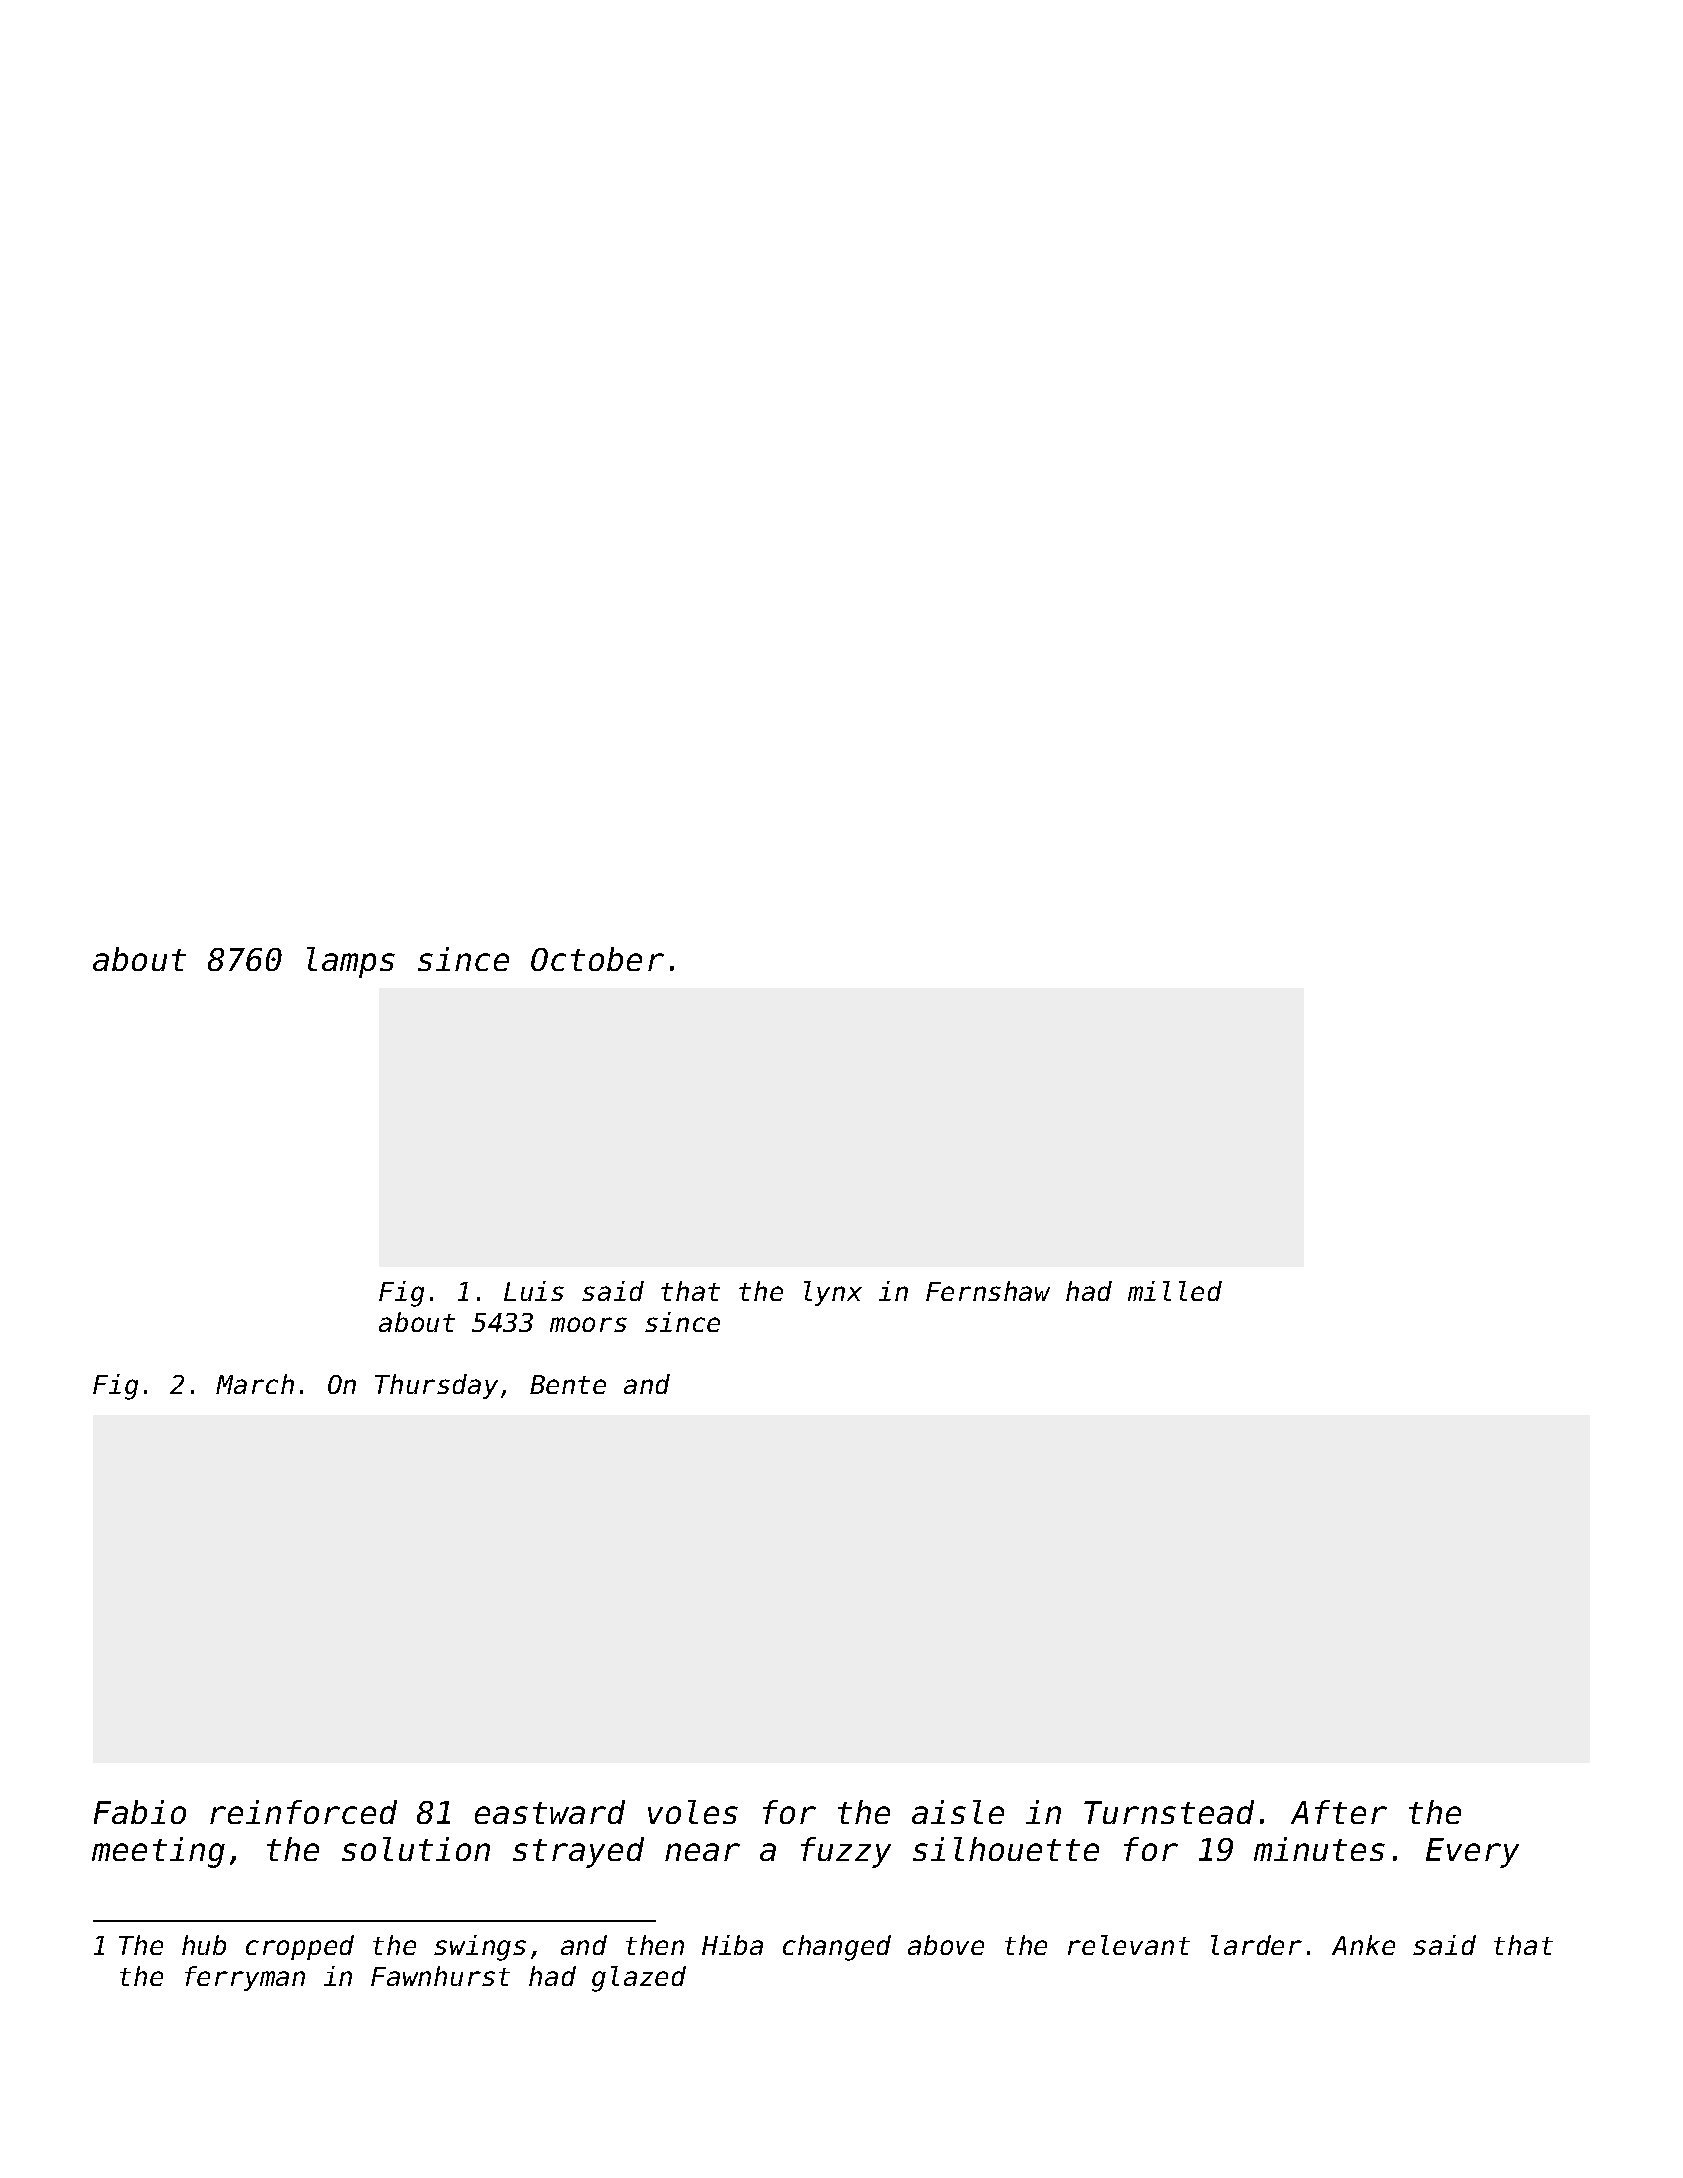 The width and height of the screenshot is (1683, 2178). Describe the element at coordinates (534, 1291) in the screenshot. I see `Luis` at that location.
